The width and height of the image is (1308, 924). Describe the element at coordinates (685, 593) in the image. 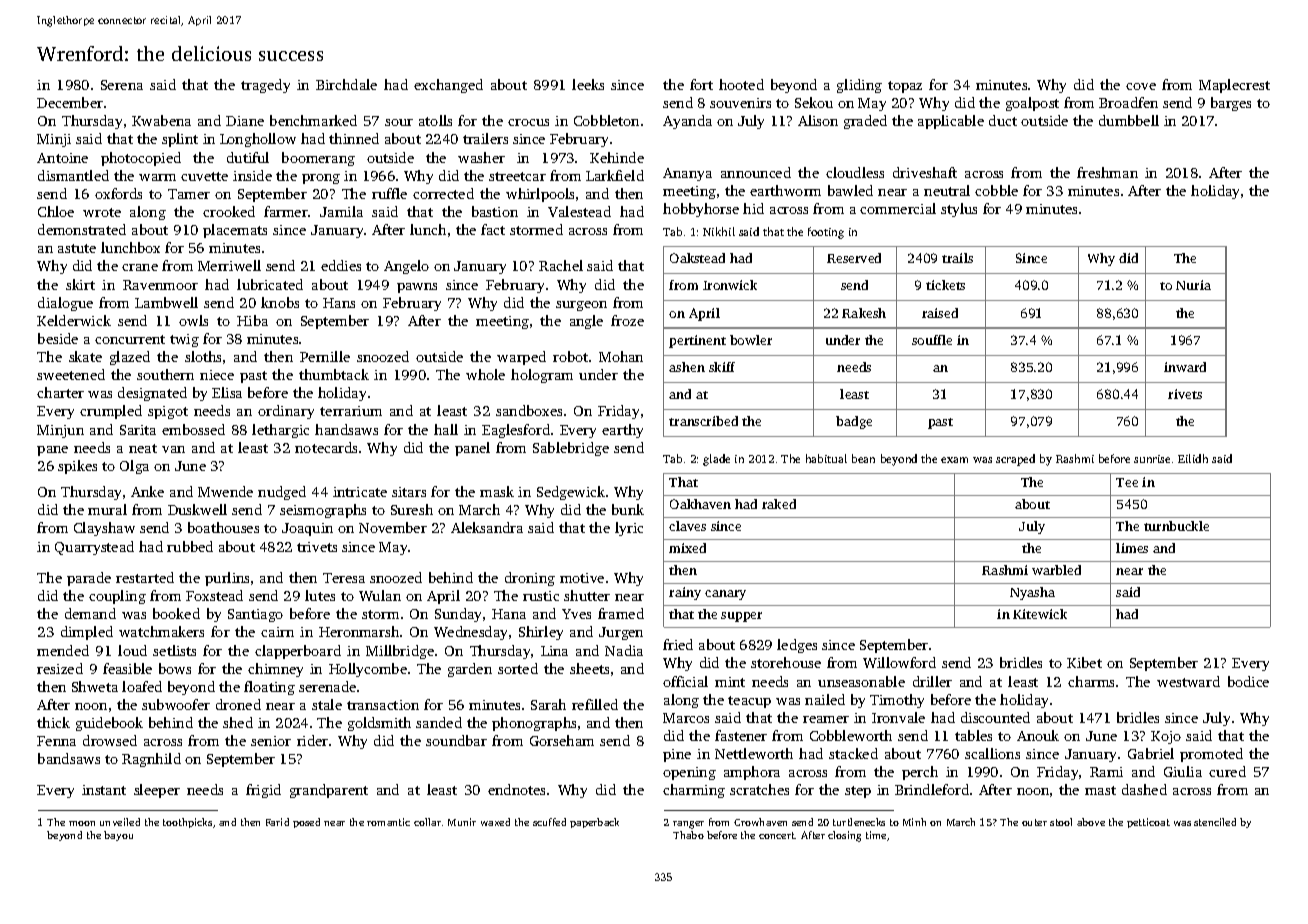

I see `rainy` at that location.
